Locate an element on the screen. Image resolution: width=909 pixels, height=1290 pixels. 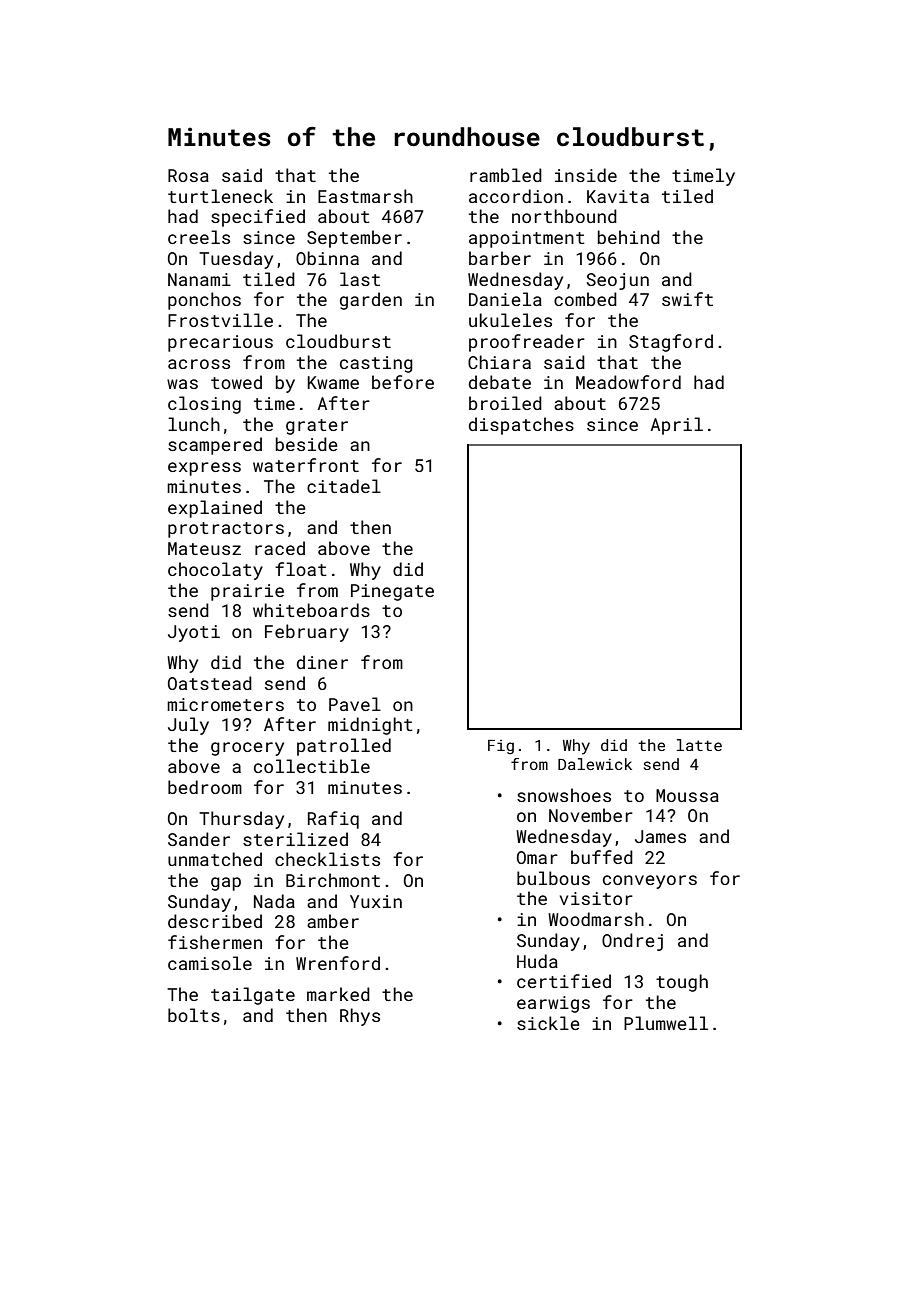
amber is located at coordinates (333, 921).
